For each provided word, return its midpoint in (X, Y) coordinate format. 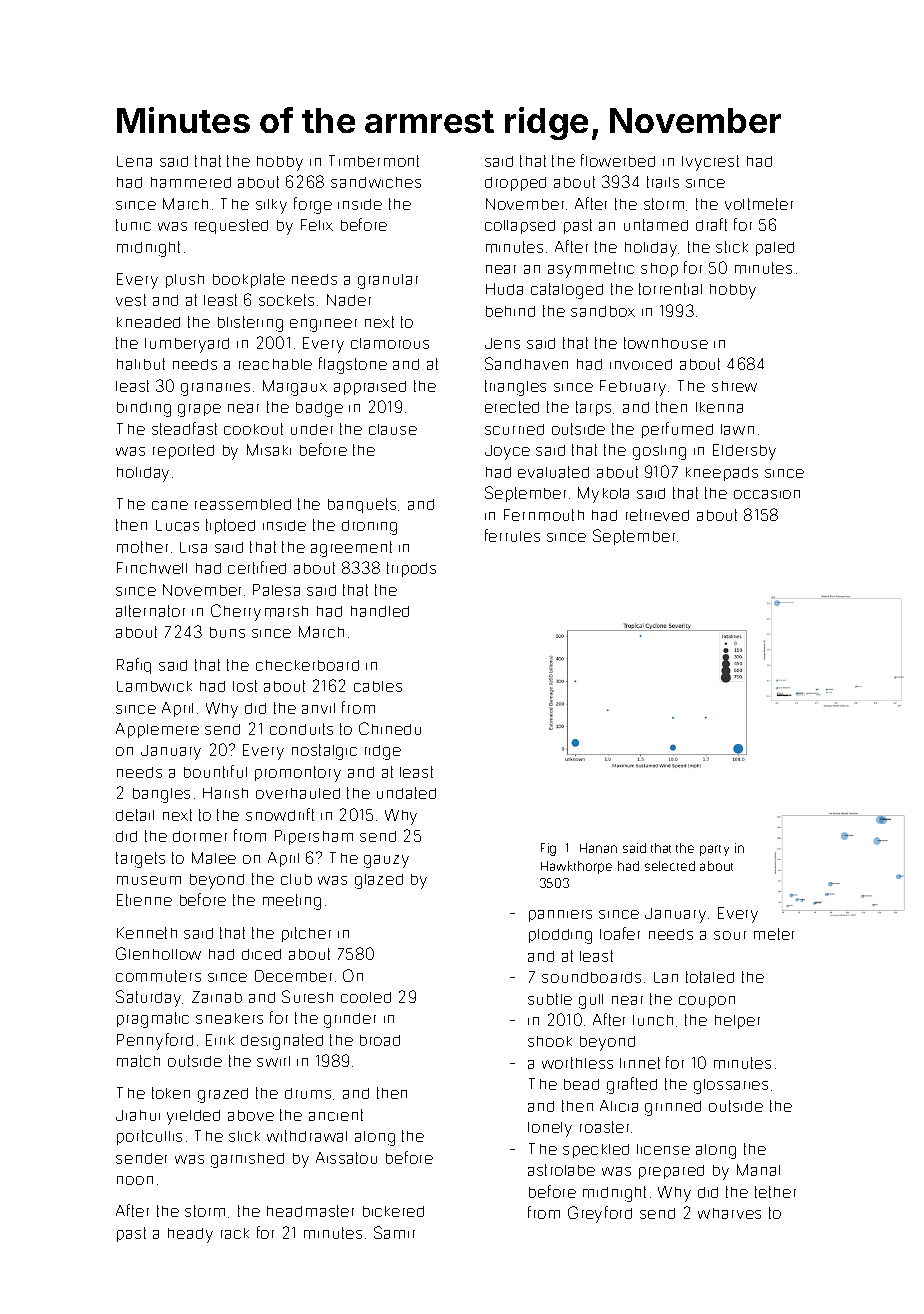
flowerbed (618, 160)
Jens (502, 343)
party (714, 850)
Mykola (603, 495)
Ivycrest (710, 163)
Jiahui (138, 1115)
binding (144, 409)
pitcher (306, 934)
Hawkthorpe (576, 867)
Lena (134, 161)
